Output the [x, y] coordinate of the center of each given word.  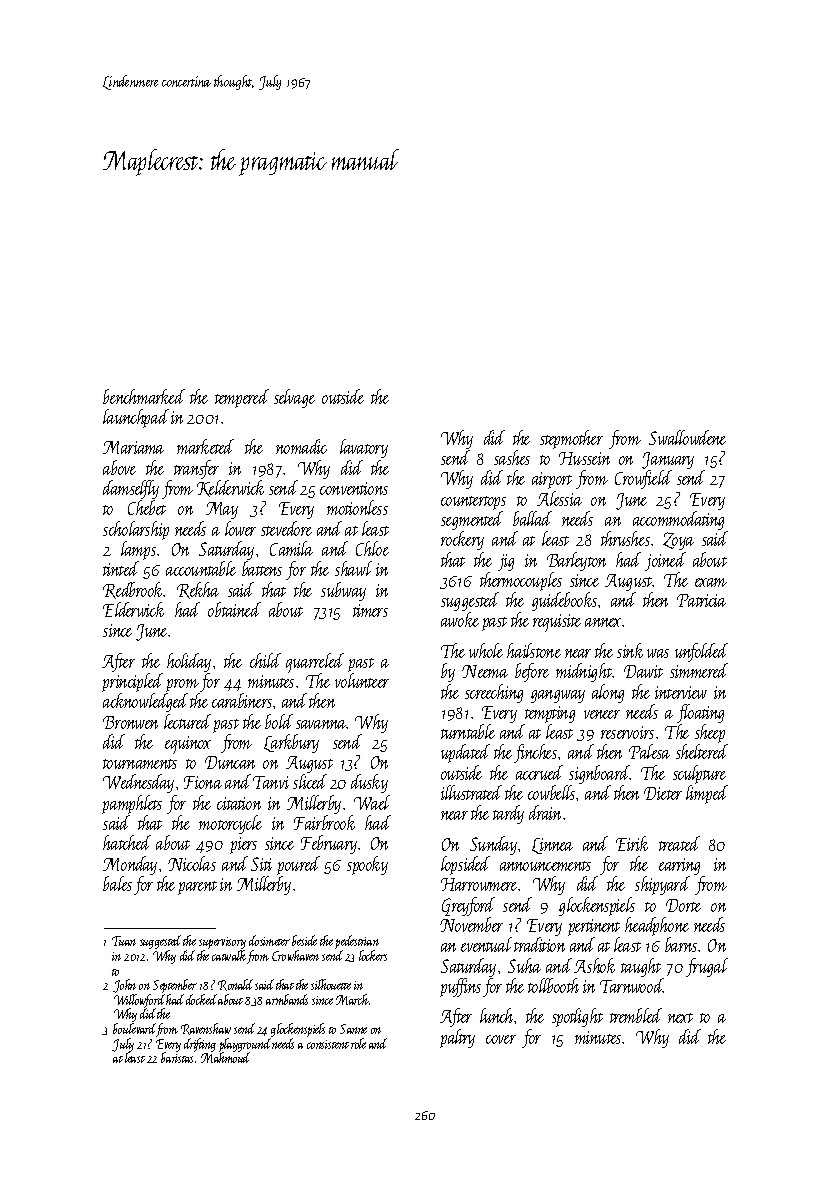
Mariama [133, 447]
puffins [460, 987]
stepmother [571, 439]
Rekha [198, 590]
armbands [287, 999]
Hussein [584, 458]
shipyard [662, 885]
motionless [357, 507]
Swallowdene [687, 437]
